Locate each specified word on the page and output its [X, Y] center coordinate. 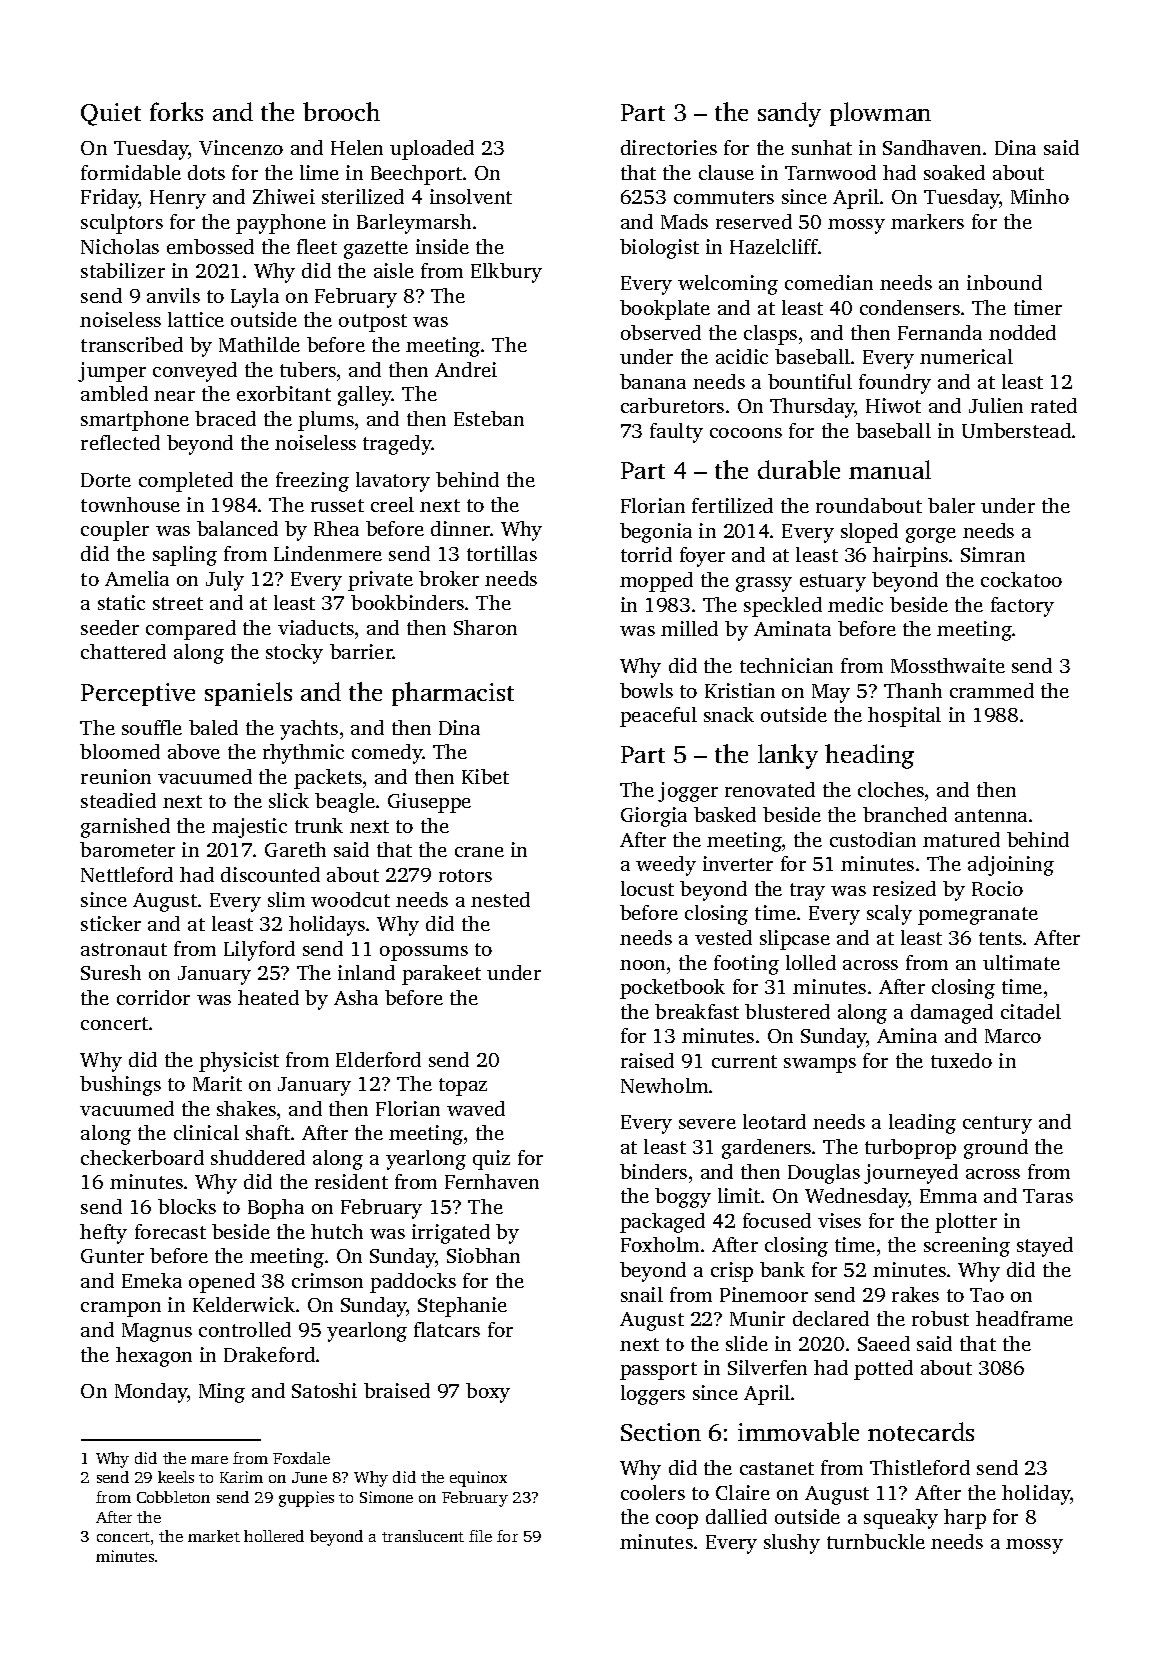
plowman [880, 114]
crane [479, 852]
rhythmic [303, 754]
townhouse [130, 504]
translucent [423, 1536]
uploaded [432, 150]
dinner [460, 528]
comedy [387, 754]
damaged [952, 1014]
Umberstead [1016, 430]
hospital [904, 717]
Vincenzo [241, 147]
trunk [319, 825]
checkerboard [142, 1157]
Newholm [664, 1085]
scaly [889, 915]
